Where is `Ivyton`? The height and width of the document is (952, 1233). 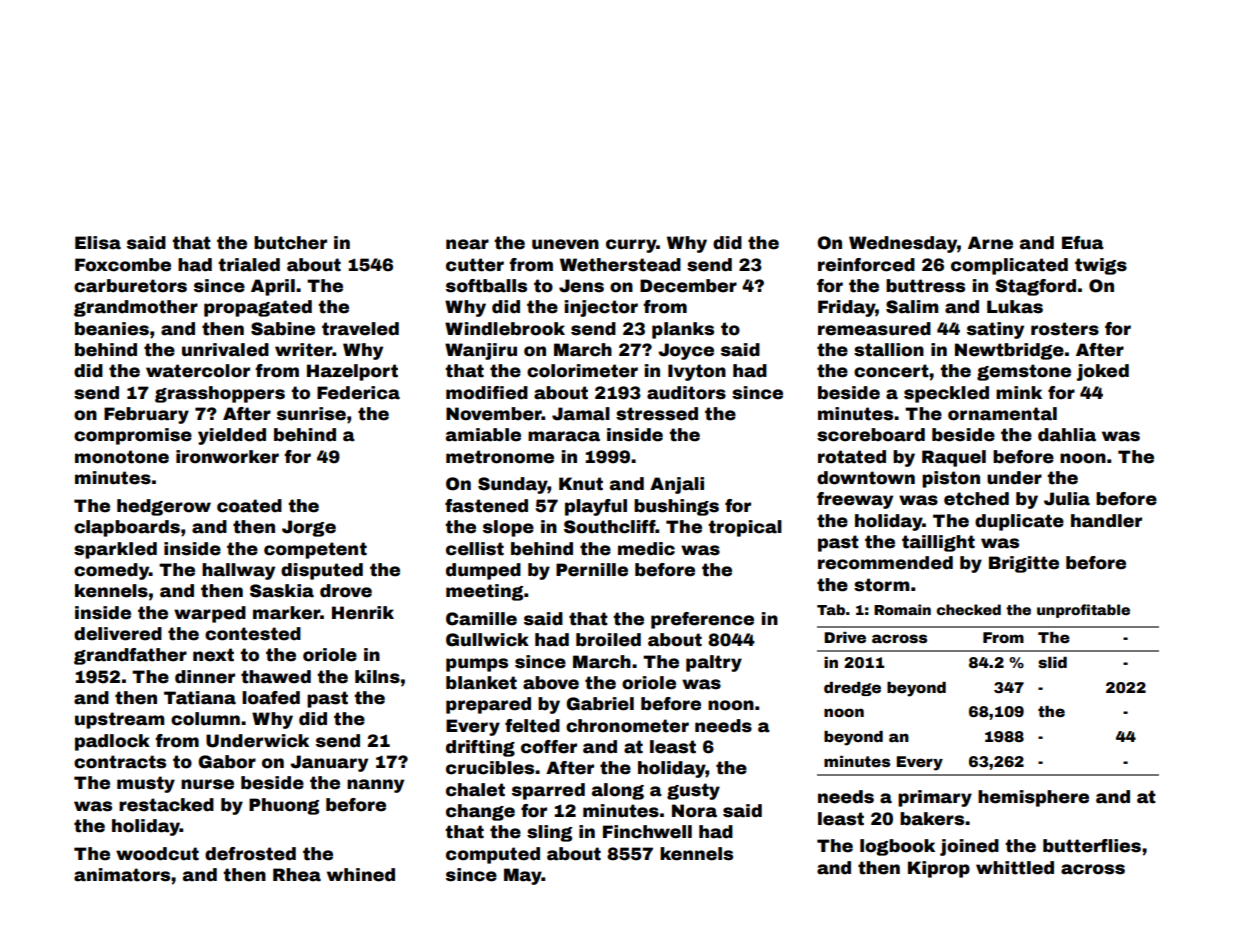
Ivyton is located at coordinates (697, 372).
